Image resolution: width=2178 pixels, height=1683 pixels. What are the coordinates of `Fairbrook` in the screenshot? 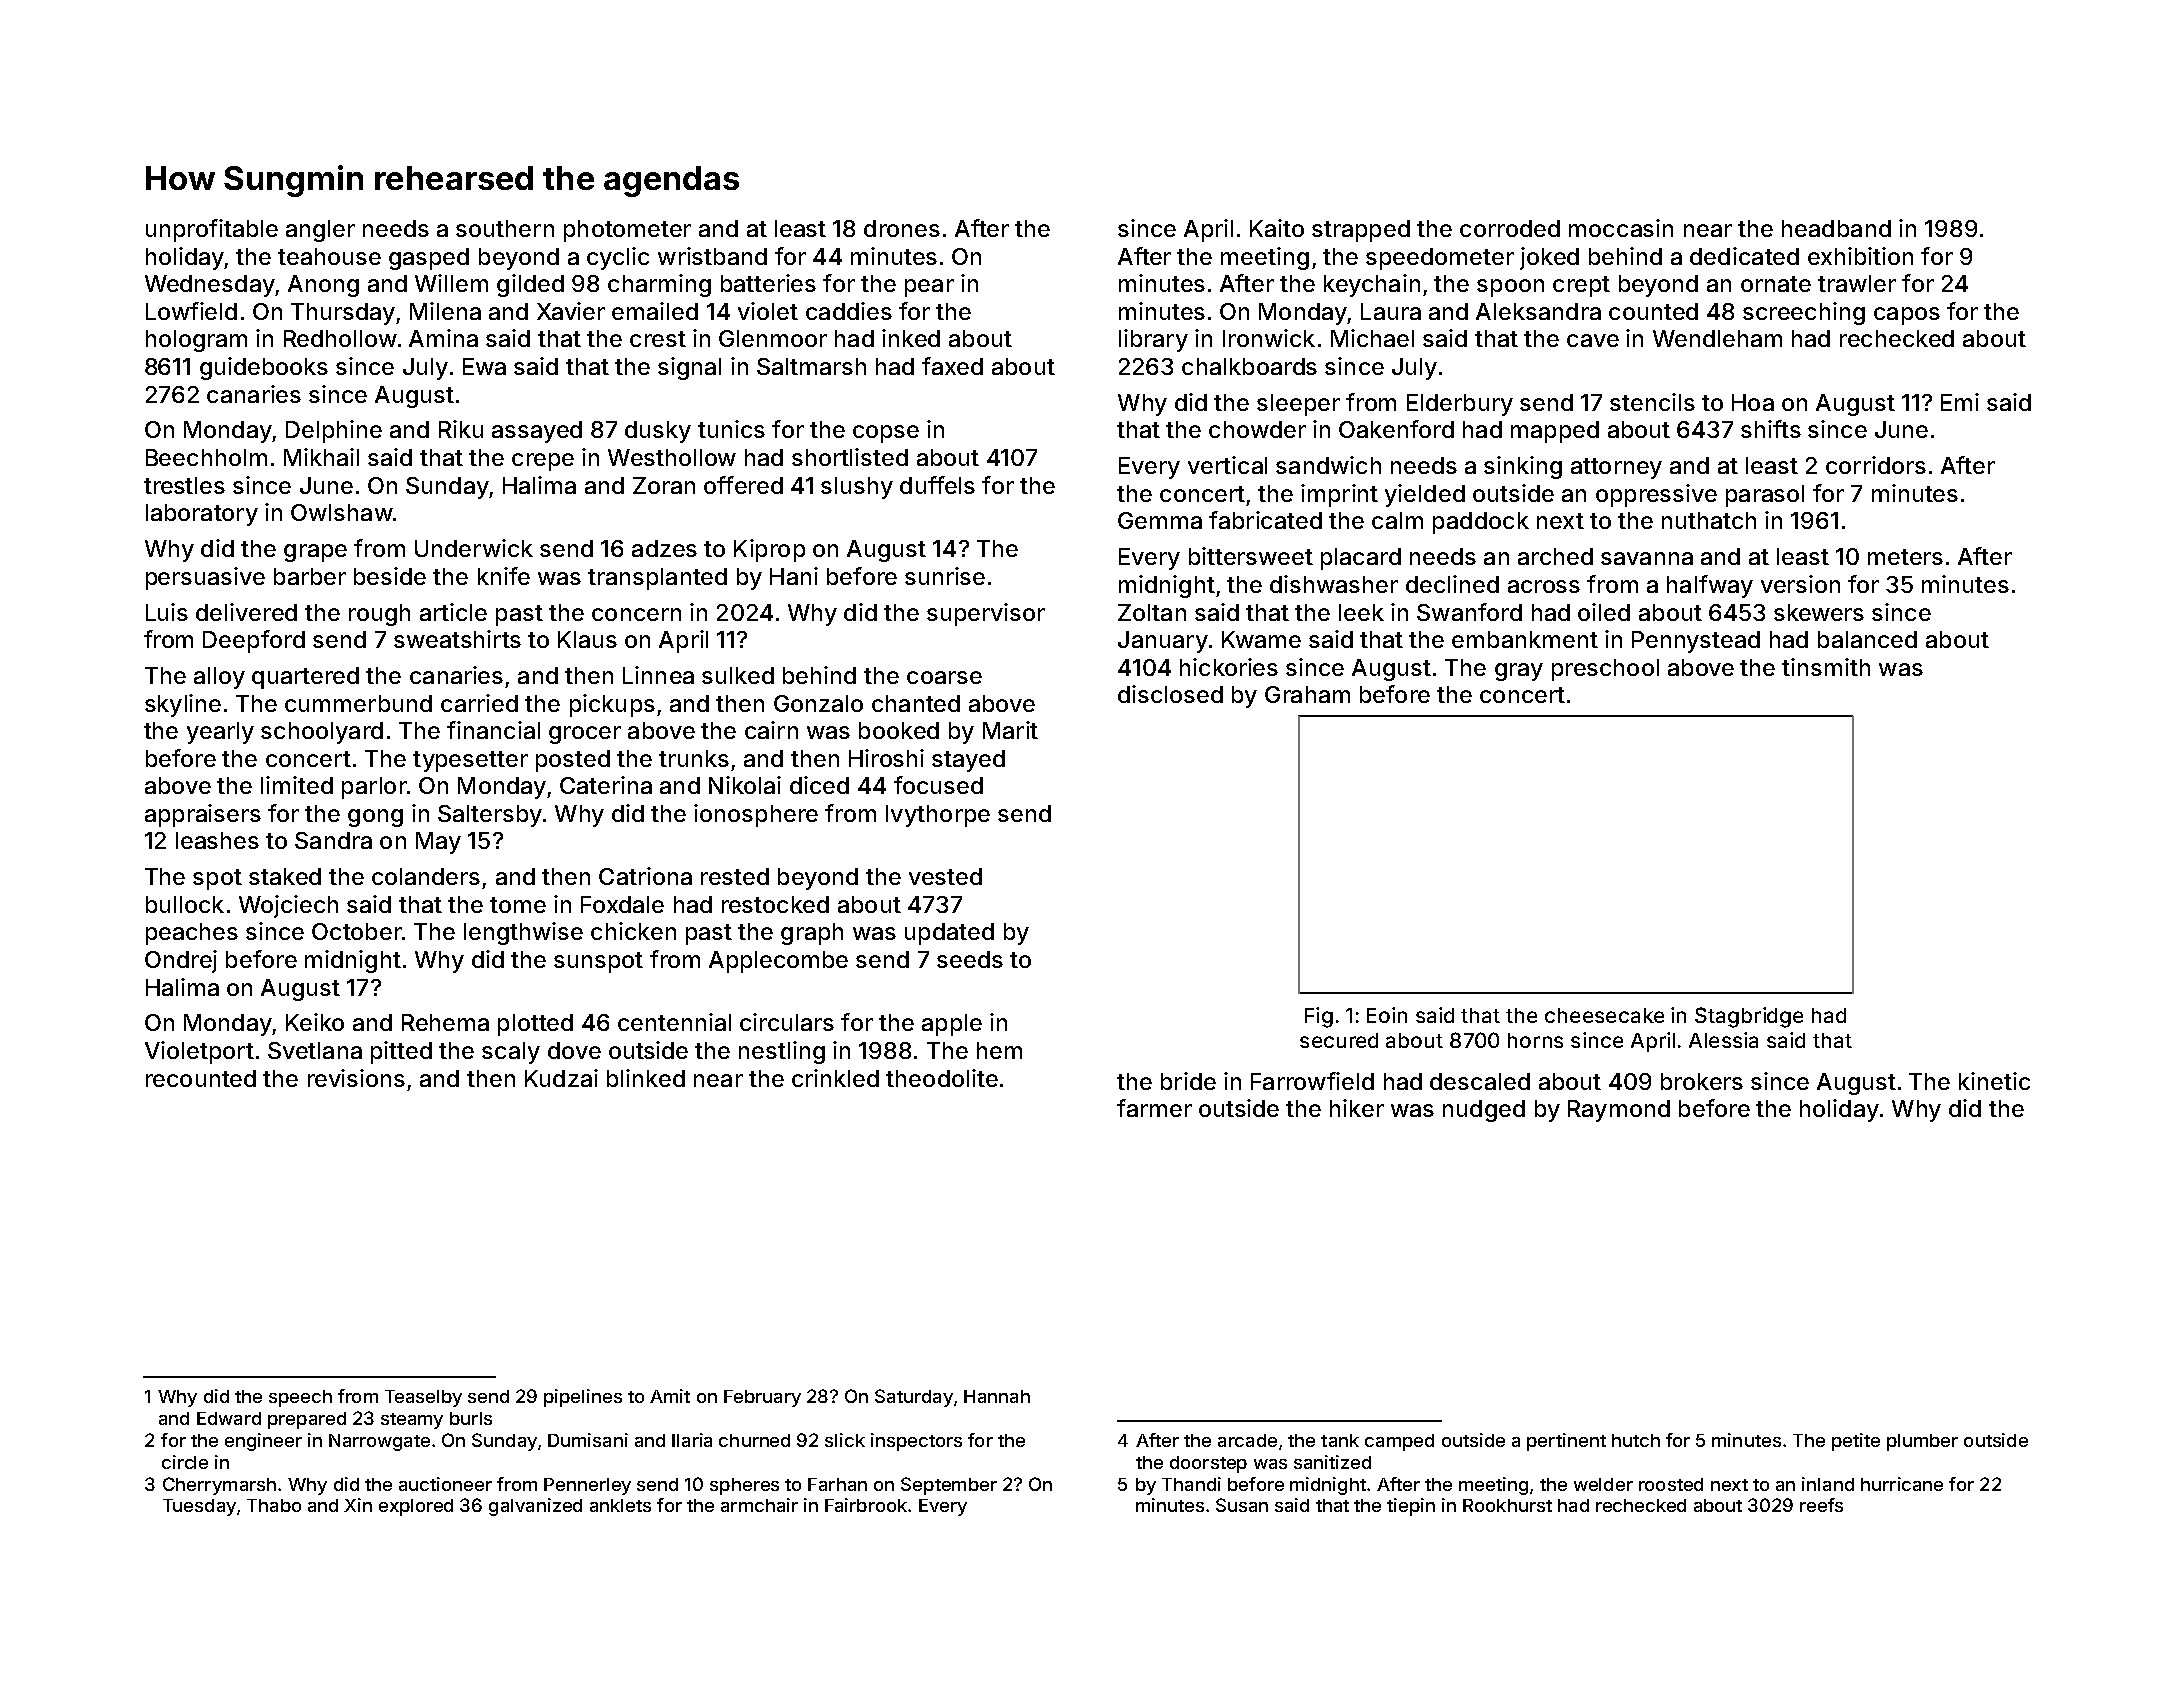 It's located at (866, 1505).
